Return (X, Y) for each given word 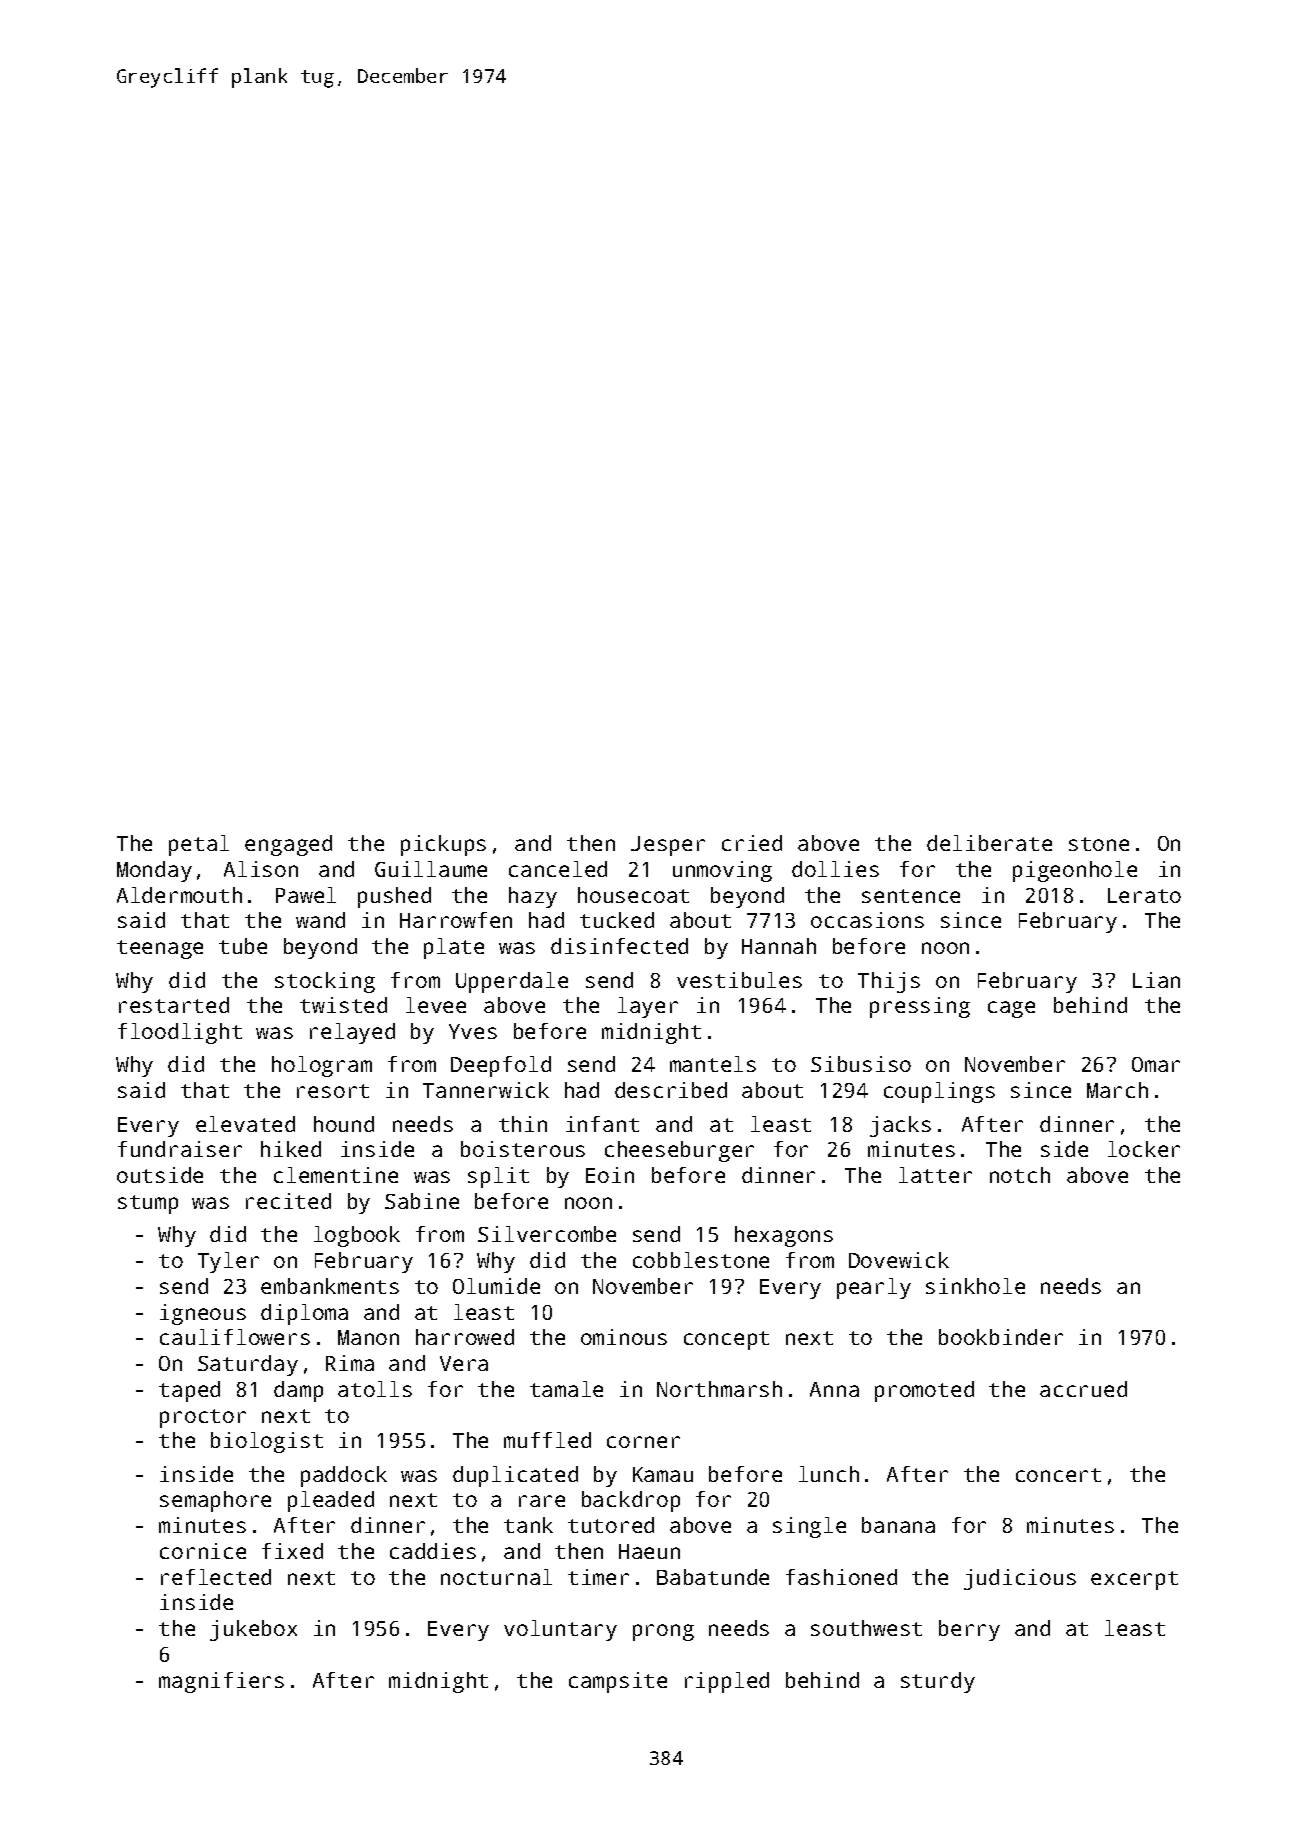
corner (643, 1442)
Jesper (668, 846)
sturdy (938, 1682)
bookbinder (1001, 1337)
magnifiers (221, 1682)
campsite (618, 1682)
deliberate (989, 843)
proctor (203, 1418)
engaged (288, 845)
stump (148, 1204)
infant (602, 1124)
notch (1020, 1175)
